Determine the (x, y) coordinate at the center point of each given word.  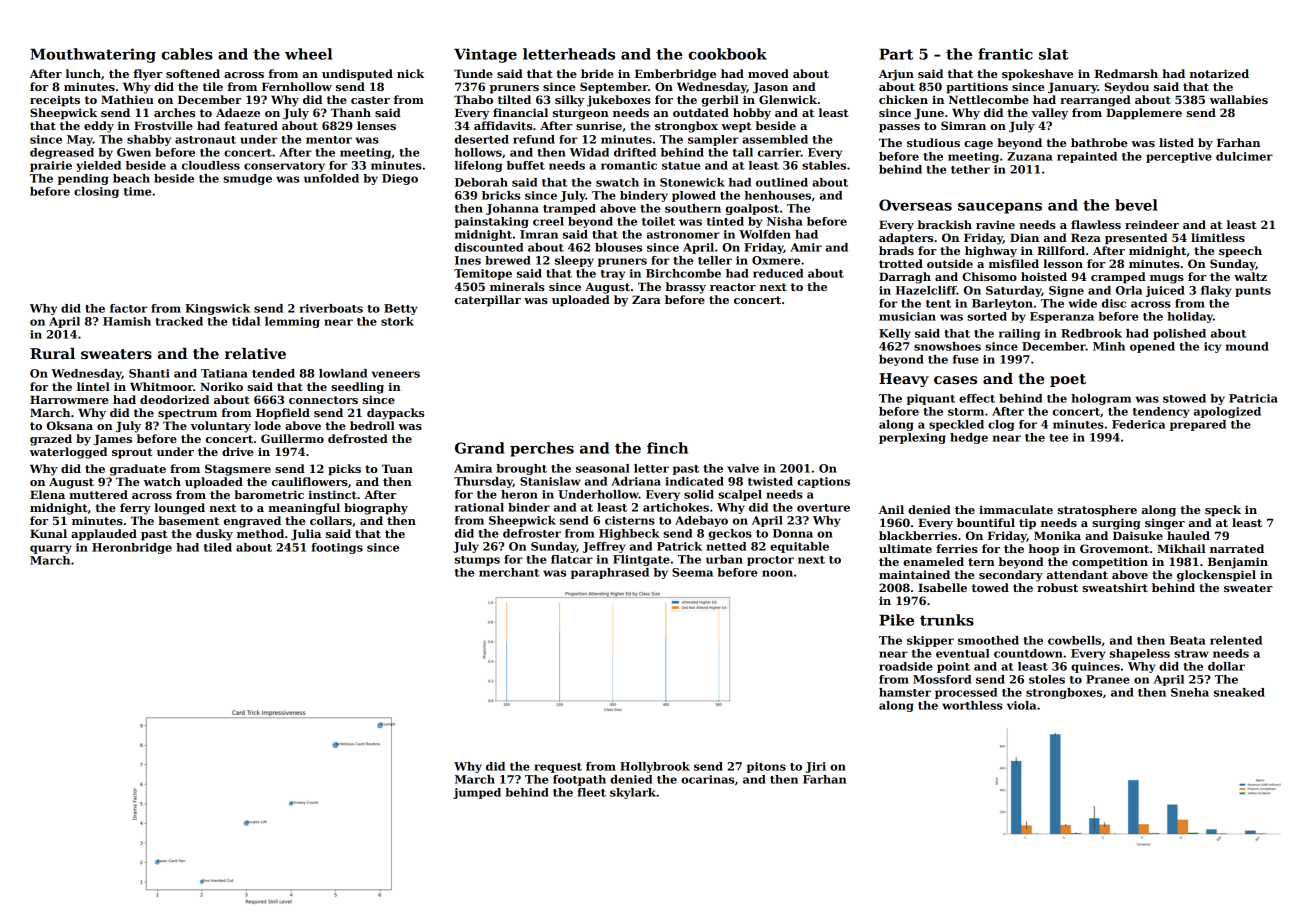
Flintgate (641, 560)
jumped (477, 793)
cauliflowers (310, 481)
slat (1053, 54)
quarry (51, 549)
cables (187, 54)
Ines (468, 260)
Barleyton (1002, 304)
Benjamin (1238, 563)
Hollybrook (655, 767)
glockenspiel (1216, 576)
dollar (1226, 666)
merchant (509, 572)
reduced (778, 273)
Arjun (896, 75)
